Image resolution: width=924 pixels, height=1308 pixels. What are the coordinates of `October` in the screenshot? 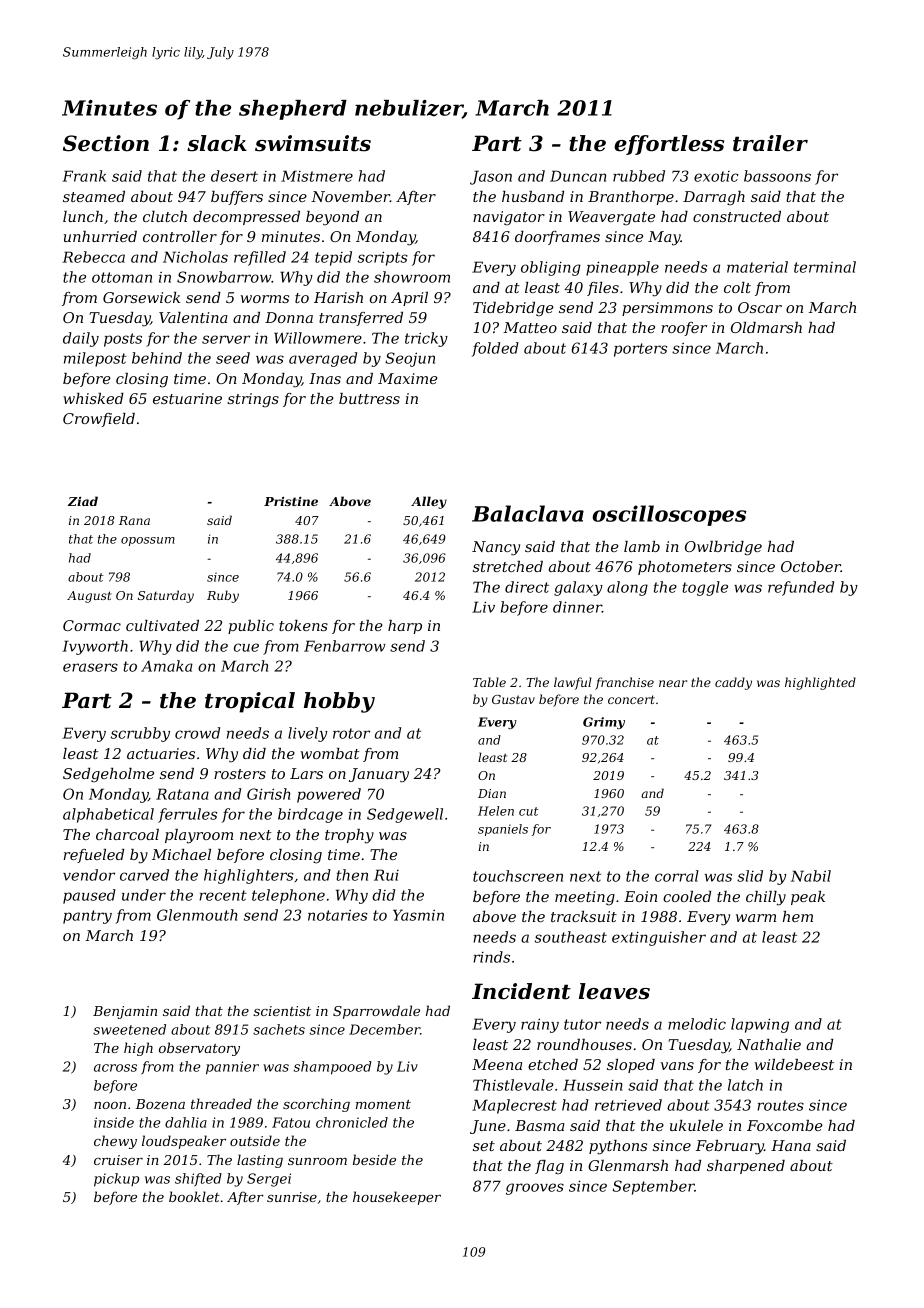 It's located at (811, 566).
